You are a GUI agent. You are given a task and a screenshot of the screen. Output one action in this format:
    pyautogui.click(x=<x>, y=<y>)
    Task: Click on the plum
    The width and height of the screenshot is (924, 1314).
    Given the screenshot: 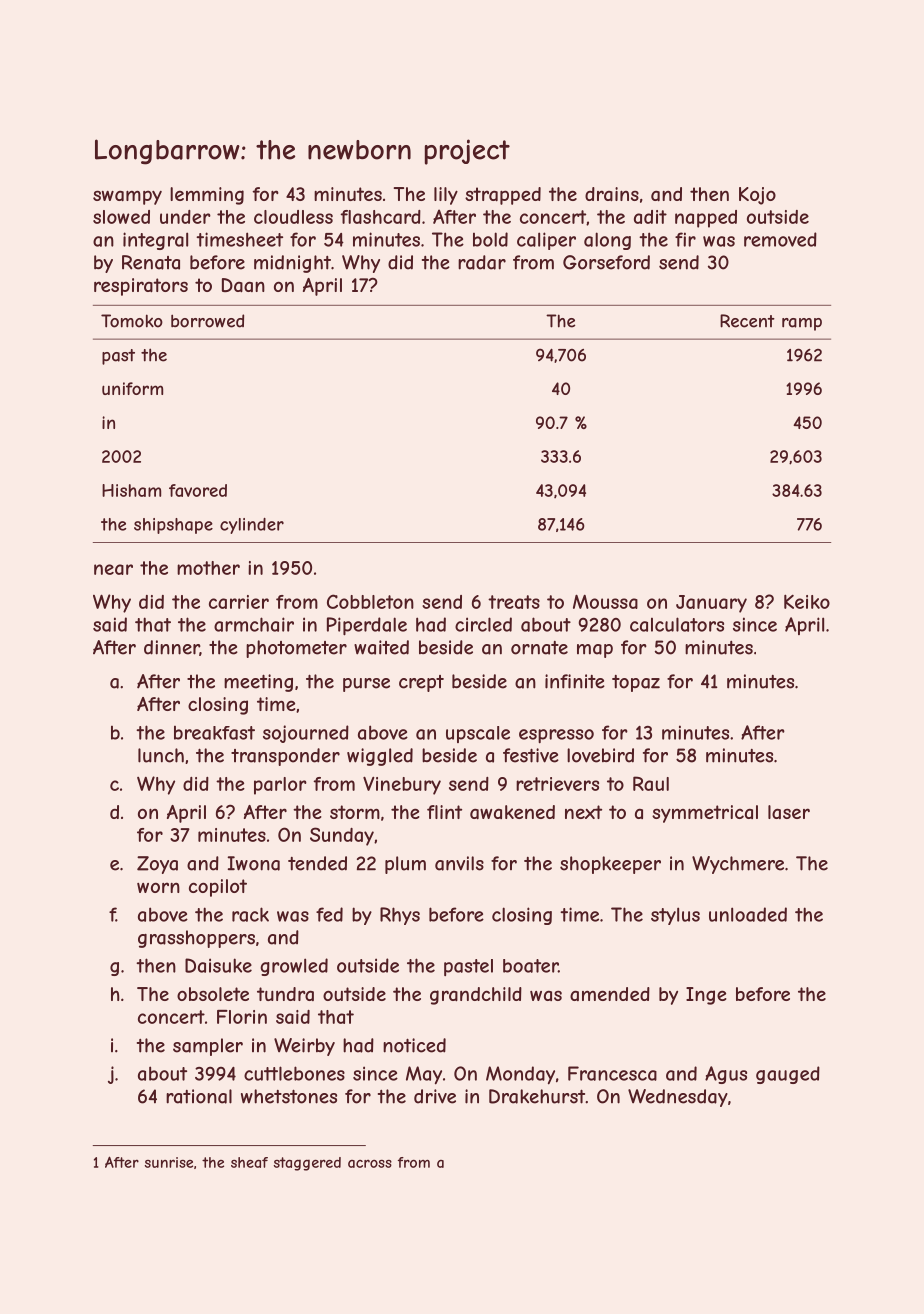 What is the action you would take?
    pyautogui.click(x=405, y=865)
